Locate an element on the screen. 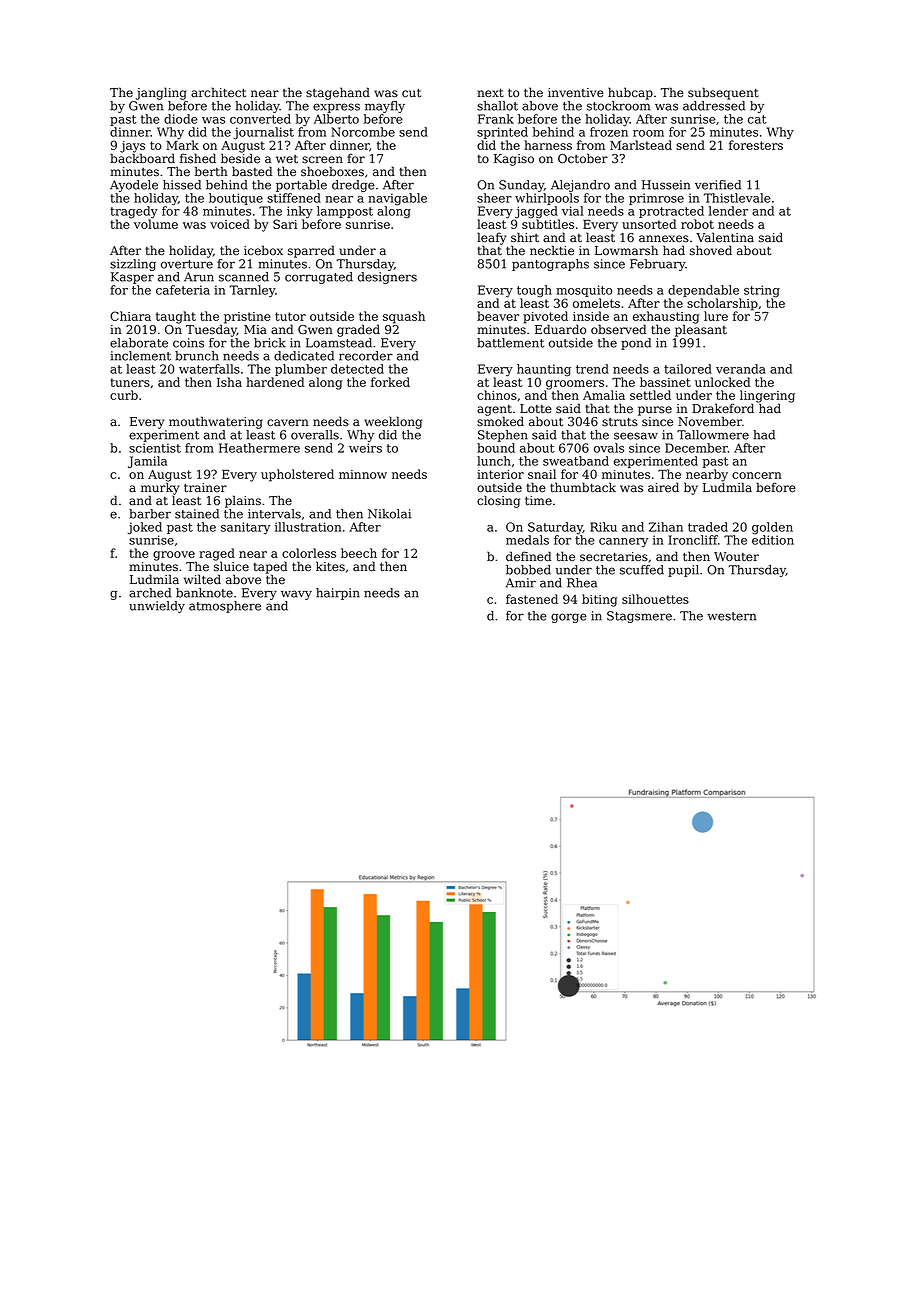 The height and width of the screenshot is (1316, 908). jagged is located at coordinates (536, 212).
